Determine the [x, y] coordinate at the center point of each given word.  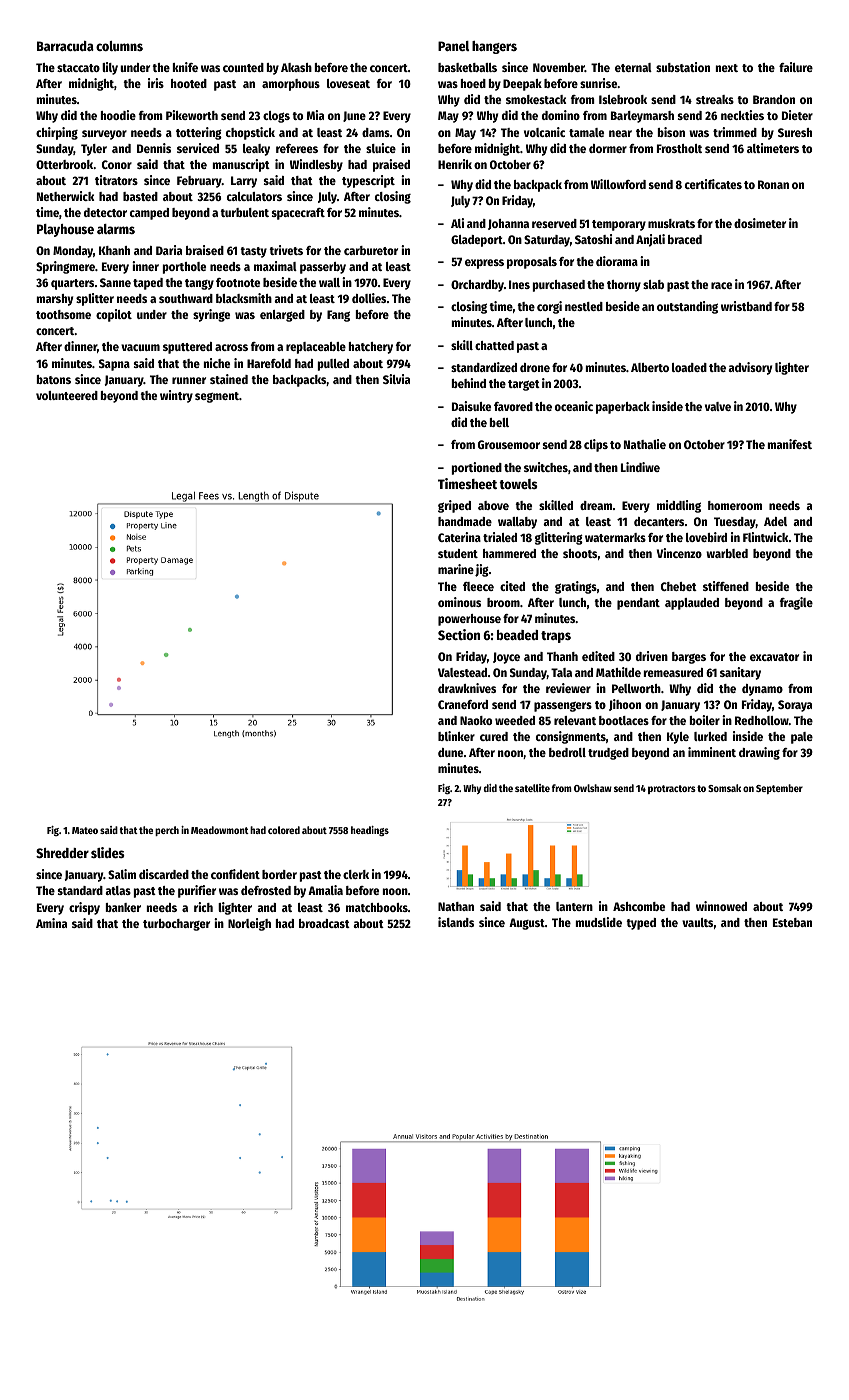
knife [185, 67]
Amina [51, 923]
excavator [774, 657]
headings [370, 831]
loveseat [348, 83]
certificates [713, 184]
